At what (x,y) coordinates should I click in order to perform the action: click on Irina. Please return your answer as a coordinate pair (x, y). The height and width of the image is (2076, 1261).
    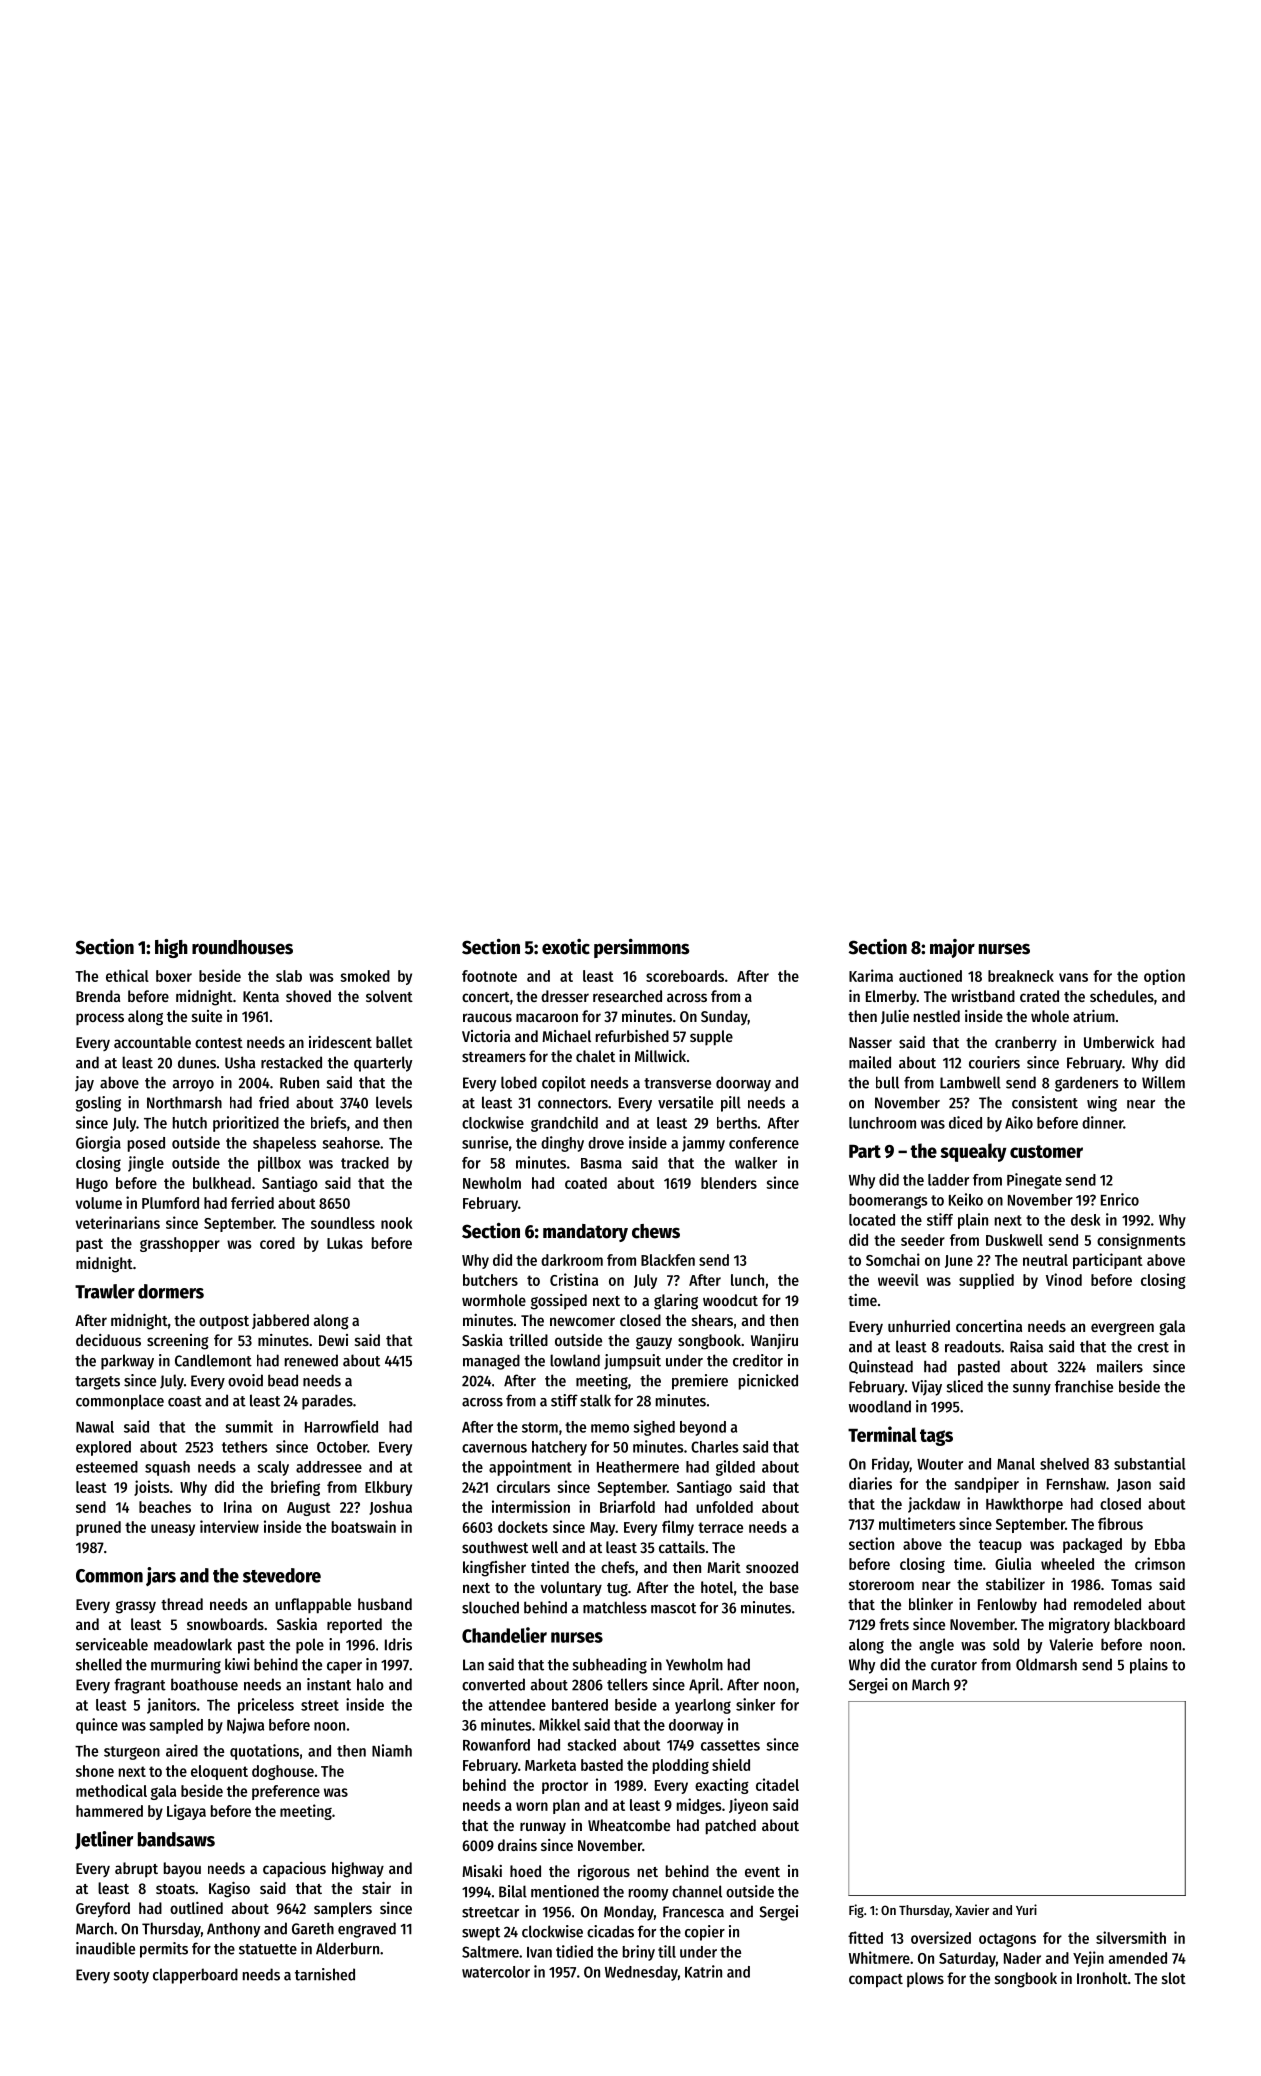
    Looking at the image, I should click on (238, 1506).
